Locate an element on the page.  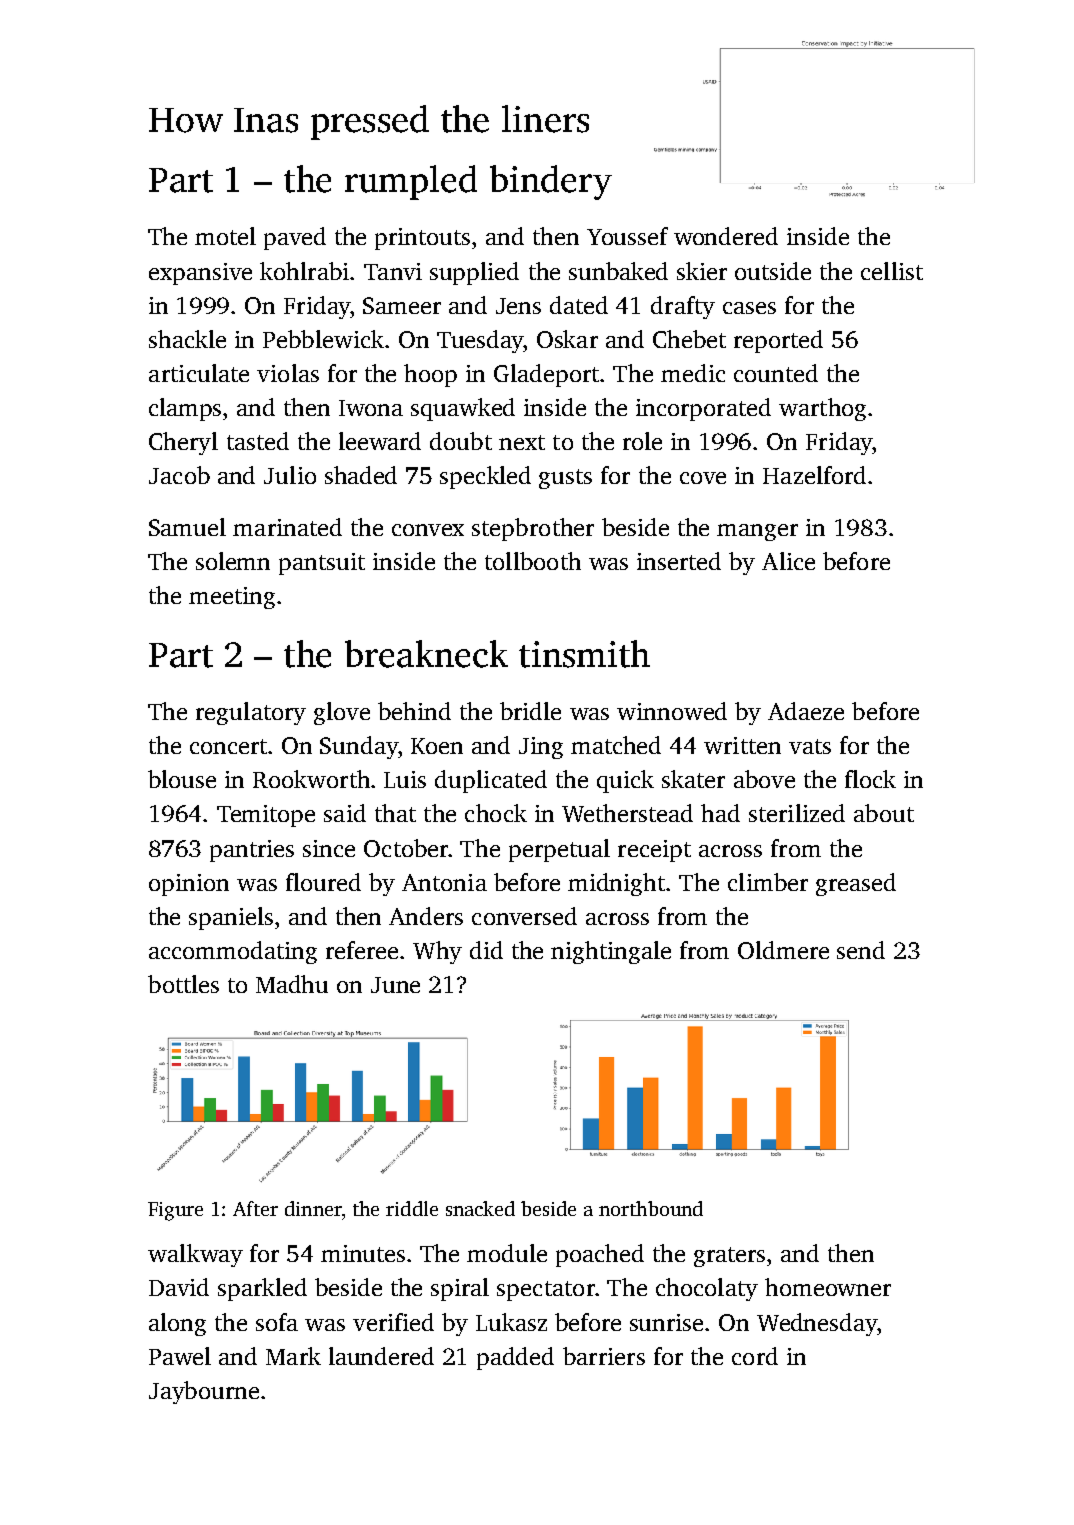
outside is located at coordinates (773, 271).
